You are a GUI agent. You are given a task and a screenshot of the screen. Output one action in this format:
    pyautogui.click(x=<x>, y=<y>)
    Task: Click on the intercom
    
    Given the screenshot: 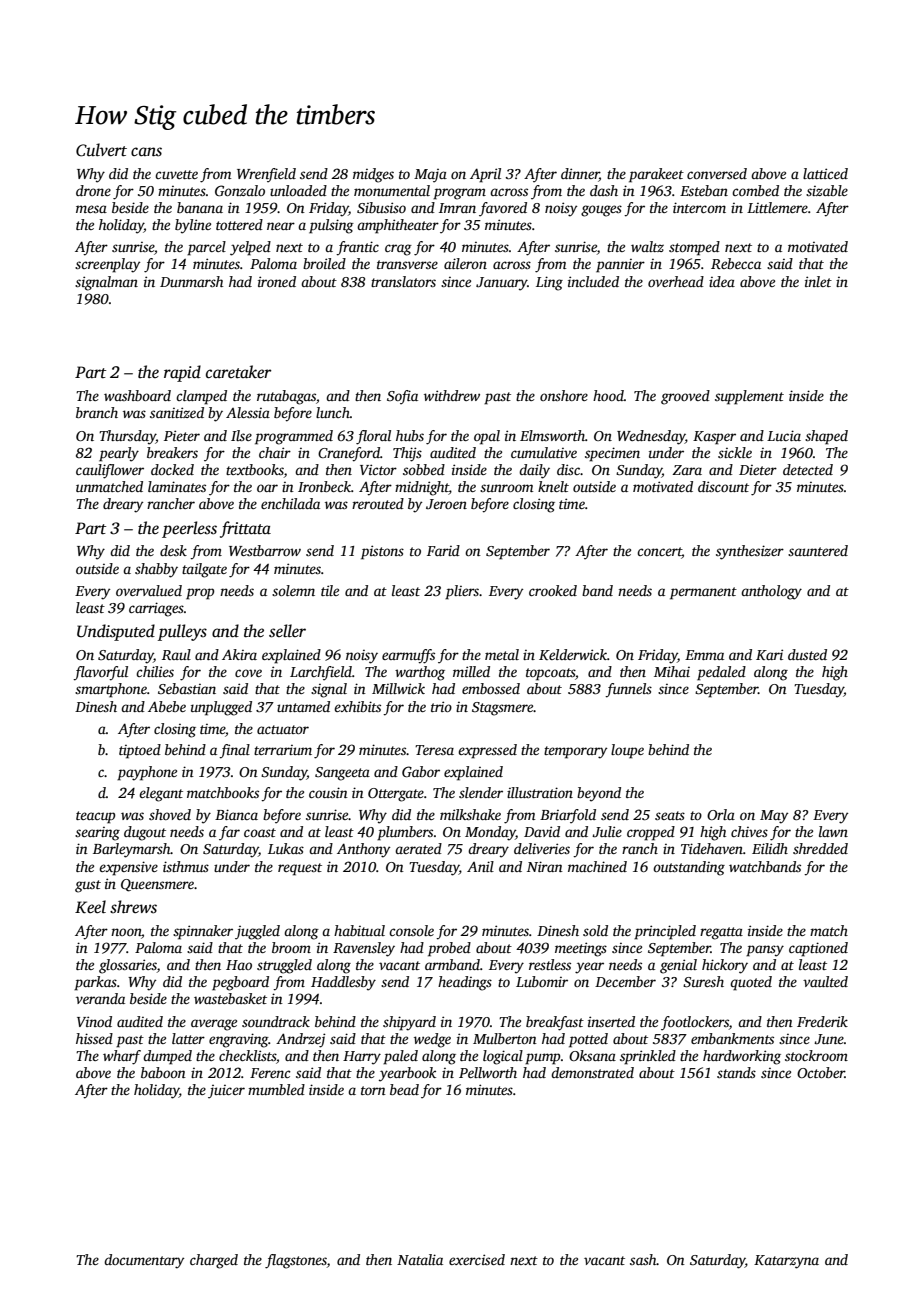 What is the action you would take?
    pyautogui.click(x=699, y=207)
